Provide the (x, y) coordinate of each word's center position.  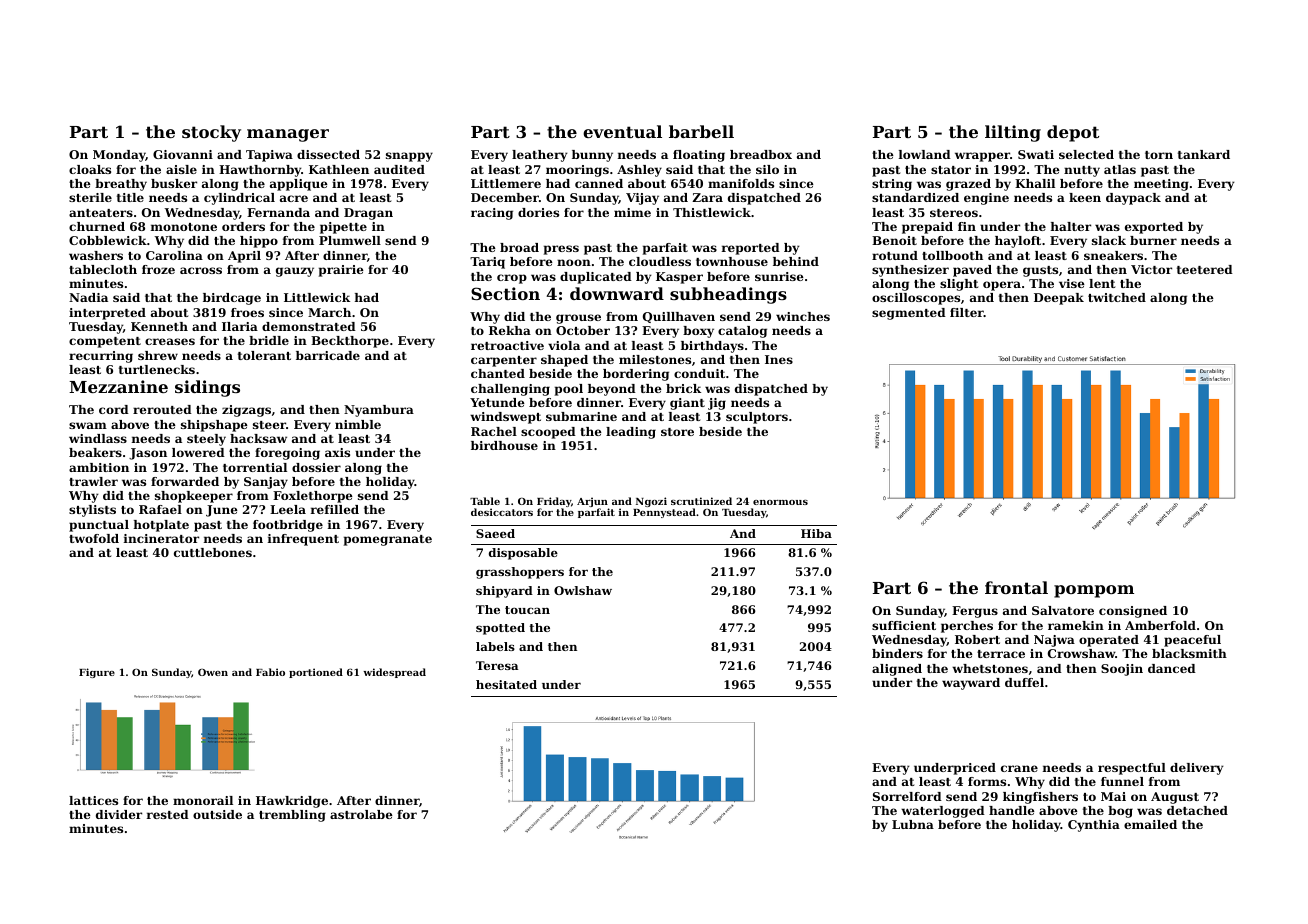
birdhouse (504, 445)
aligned (897, 670)
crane (1019, 768)
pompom (1094, 591)
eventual (622, 131)
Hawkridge (292, 802)
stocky (211, 133)
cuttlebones (213, 552)
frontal (1016, 587)
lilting (1013, 133)
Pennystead (664, 513)
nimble (358, 424)
